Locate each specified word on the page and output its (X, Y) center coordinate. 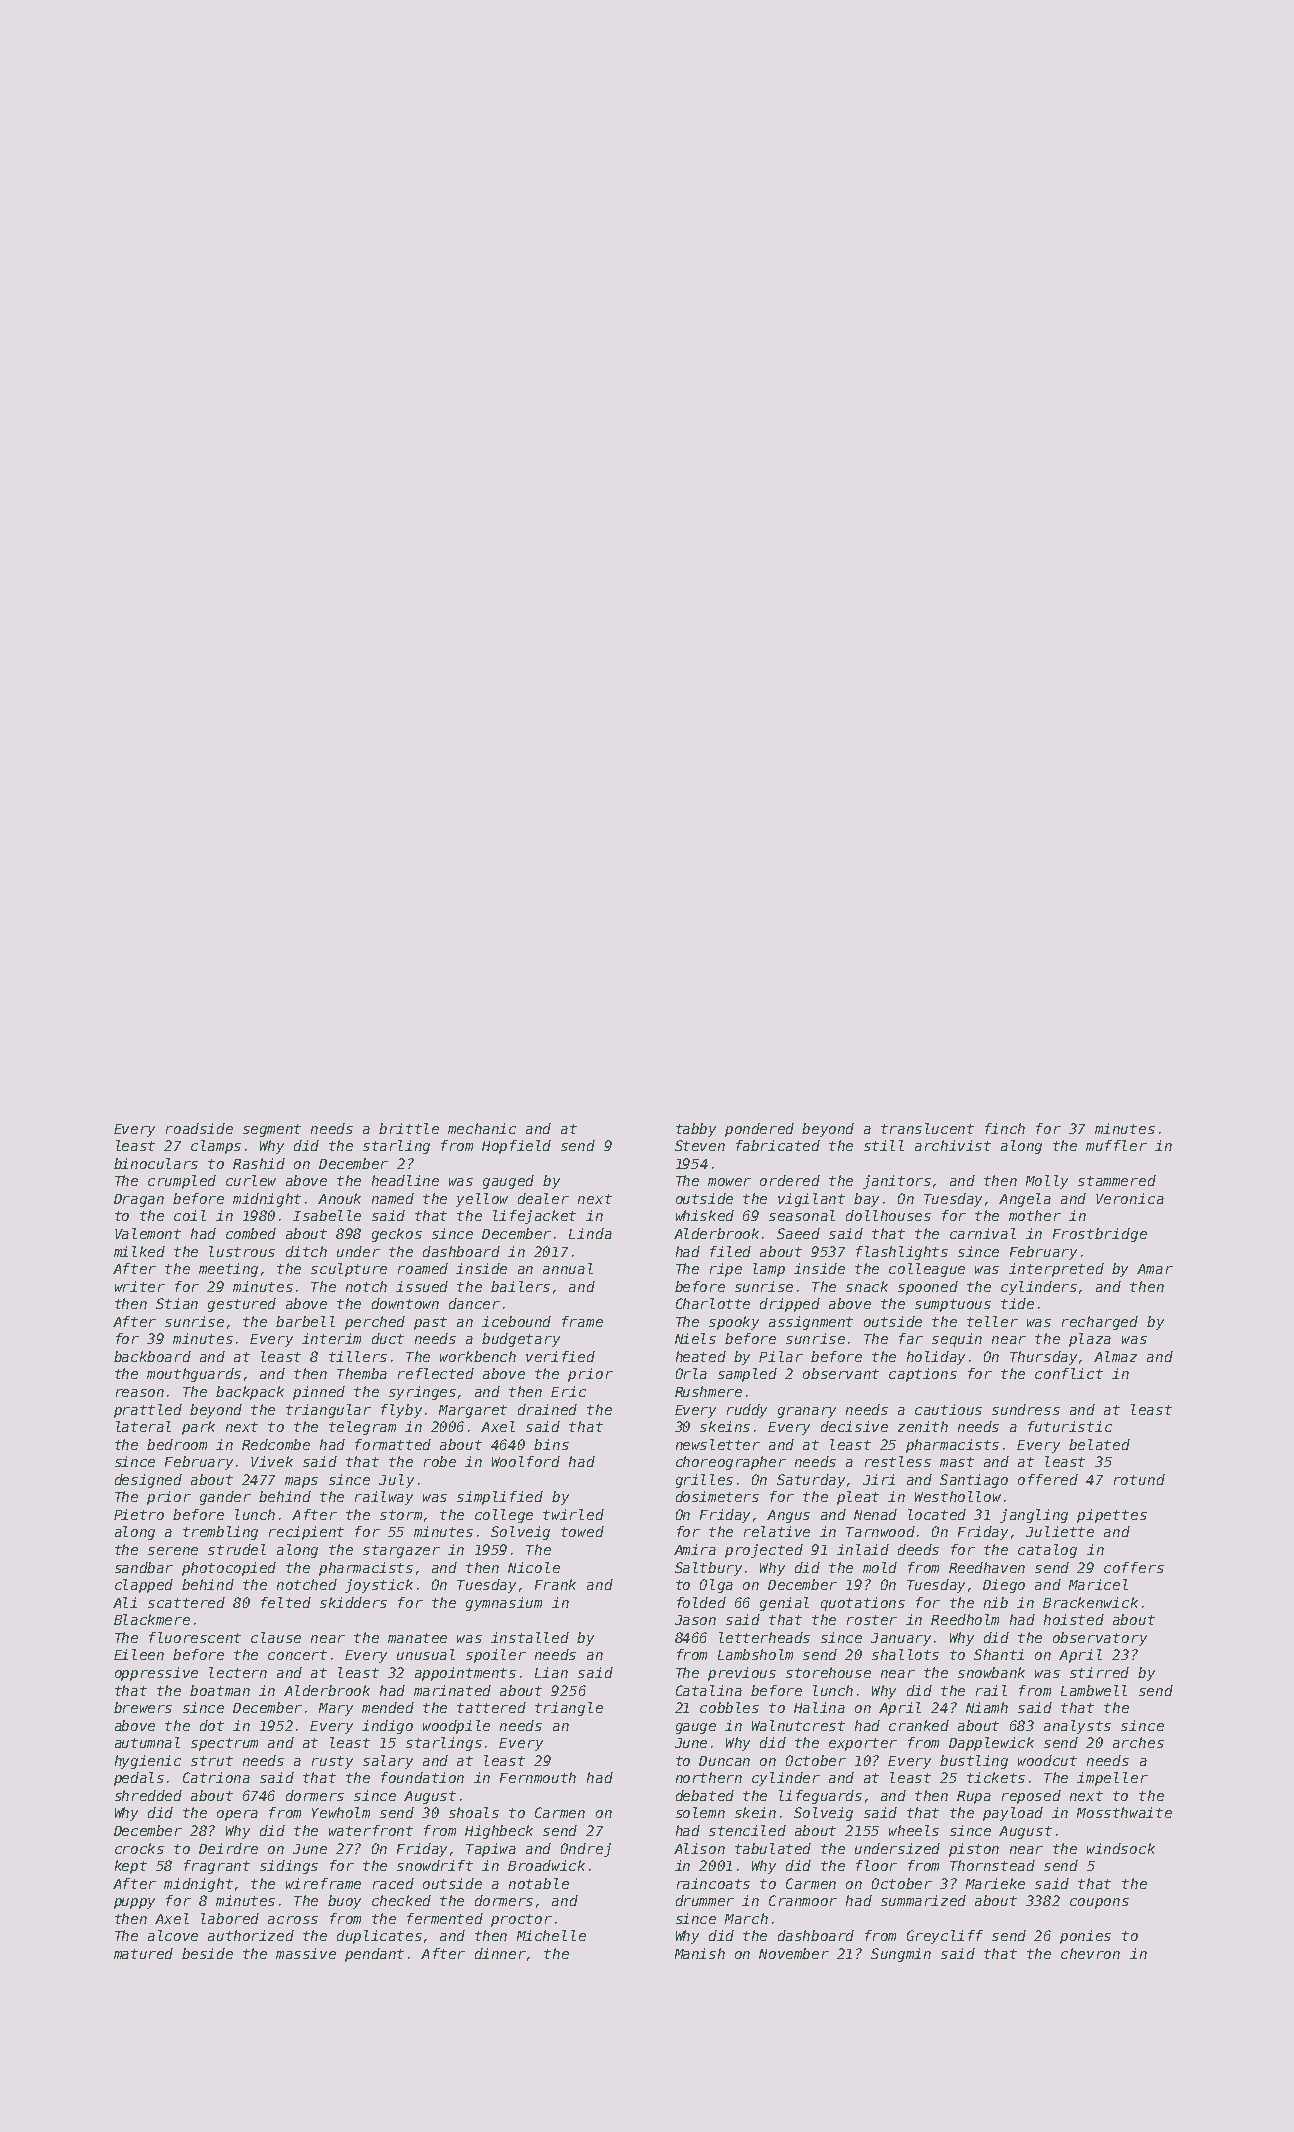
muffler (1116, 1145)
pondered (759, 1130)
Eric (568, 1391)
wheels (914, 1830)
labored (230, 1918)
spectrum (224, 1744)
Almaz (1115, 1356)
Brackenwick (1090, 1602)
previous (742, 1674)
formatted (393, 1444)
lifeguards (820, 1797)
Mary (336, 1709)
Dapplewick (991, 1744)
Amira (695, 1549)
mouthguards (194, 1375)
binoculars (156, 1163)
